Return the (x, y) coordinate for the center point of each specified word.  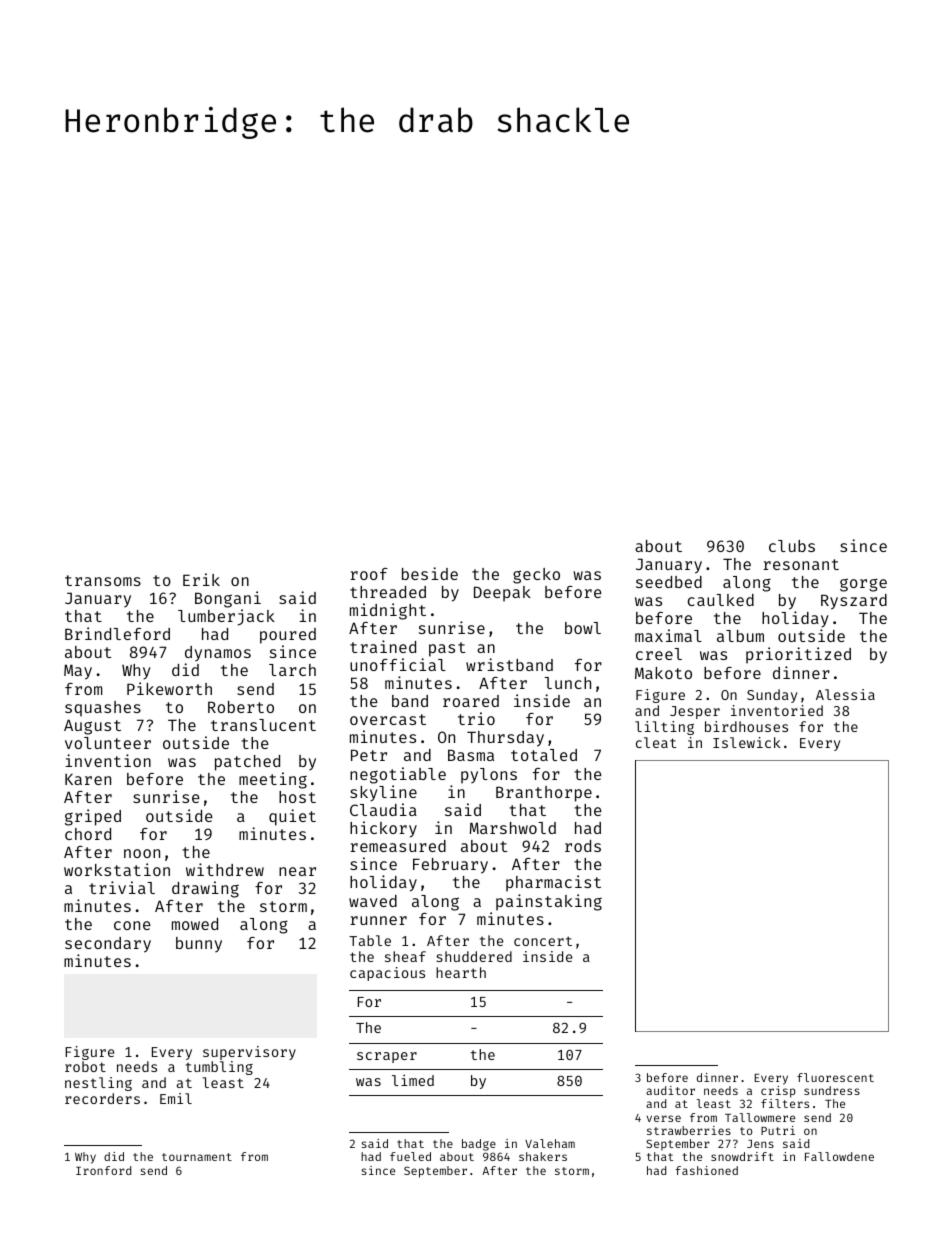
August (92, 727)
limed (413, 1080)
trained (383, 646)
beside (430, 573)
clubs (792, 546)
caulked (721, 600)
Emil (176, 1098)
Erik (201, 579)
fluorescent (835, 1077)
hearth (461, 972)
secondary (108, 945)
